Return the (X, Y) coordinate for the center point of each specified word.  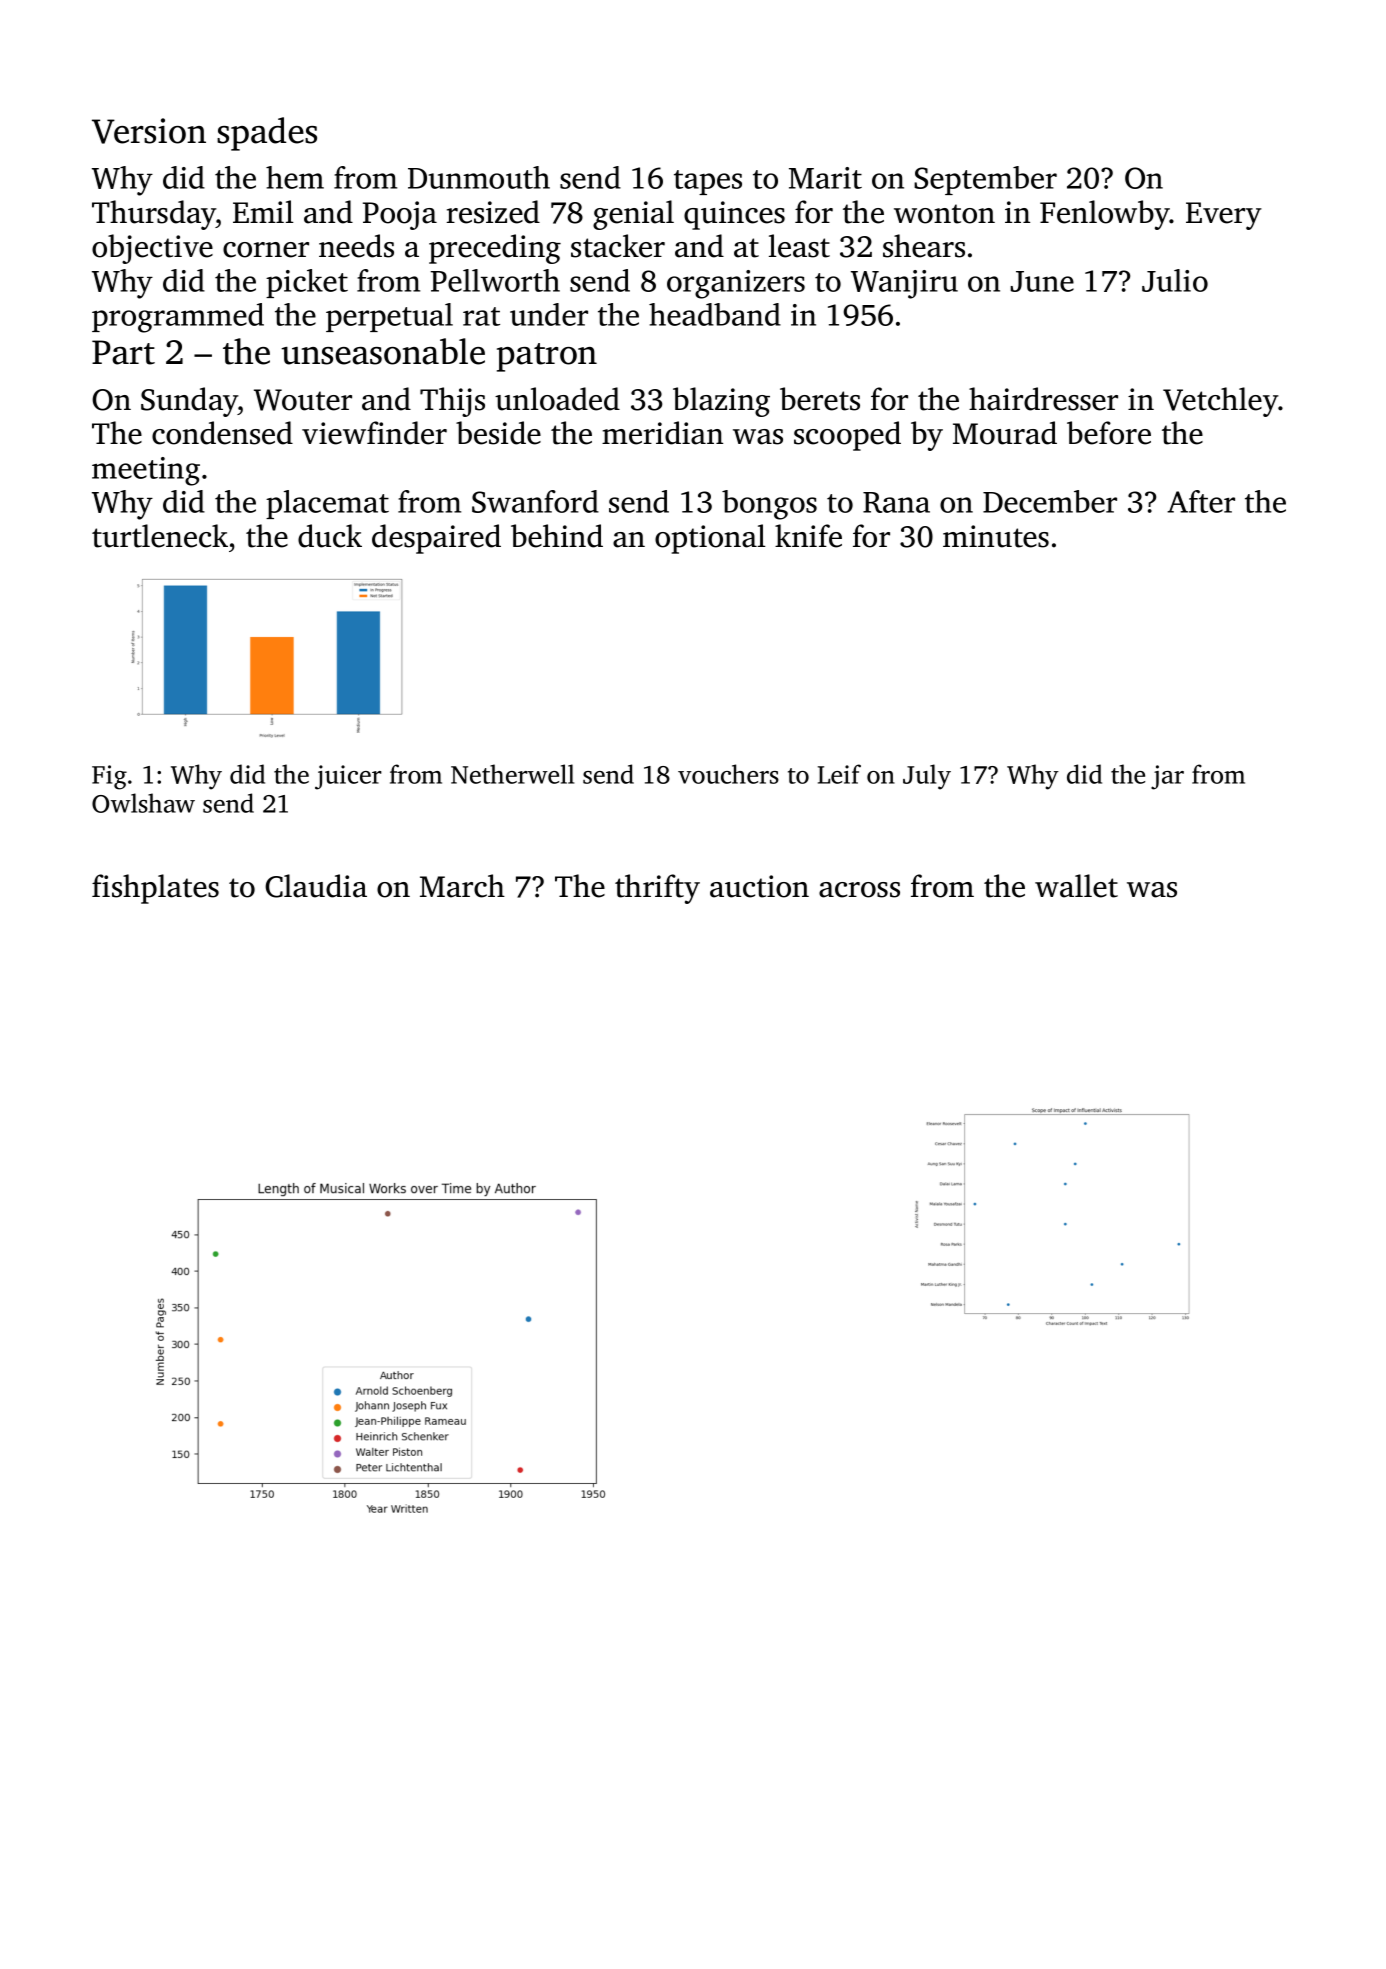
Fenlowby (1105, 215)
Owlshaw (143, 803)
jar (1167, 777)
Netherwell (512, 774)
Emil (263, 211)
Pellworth (495, 280)
